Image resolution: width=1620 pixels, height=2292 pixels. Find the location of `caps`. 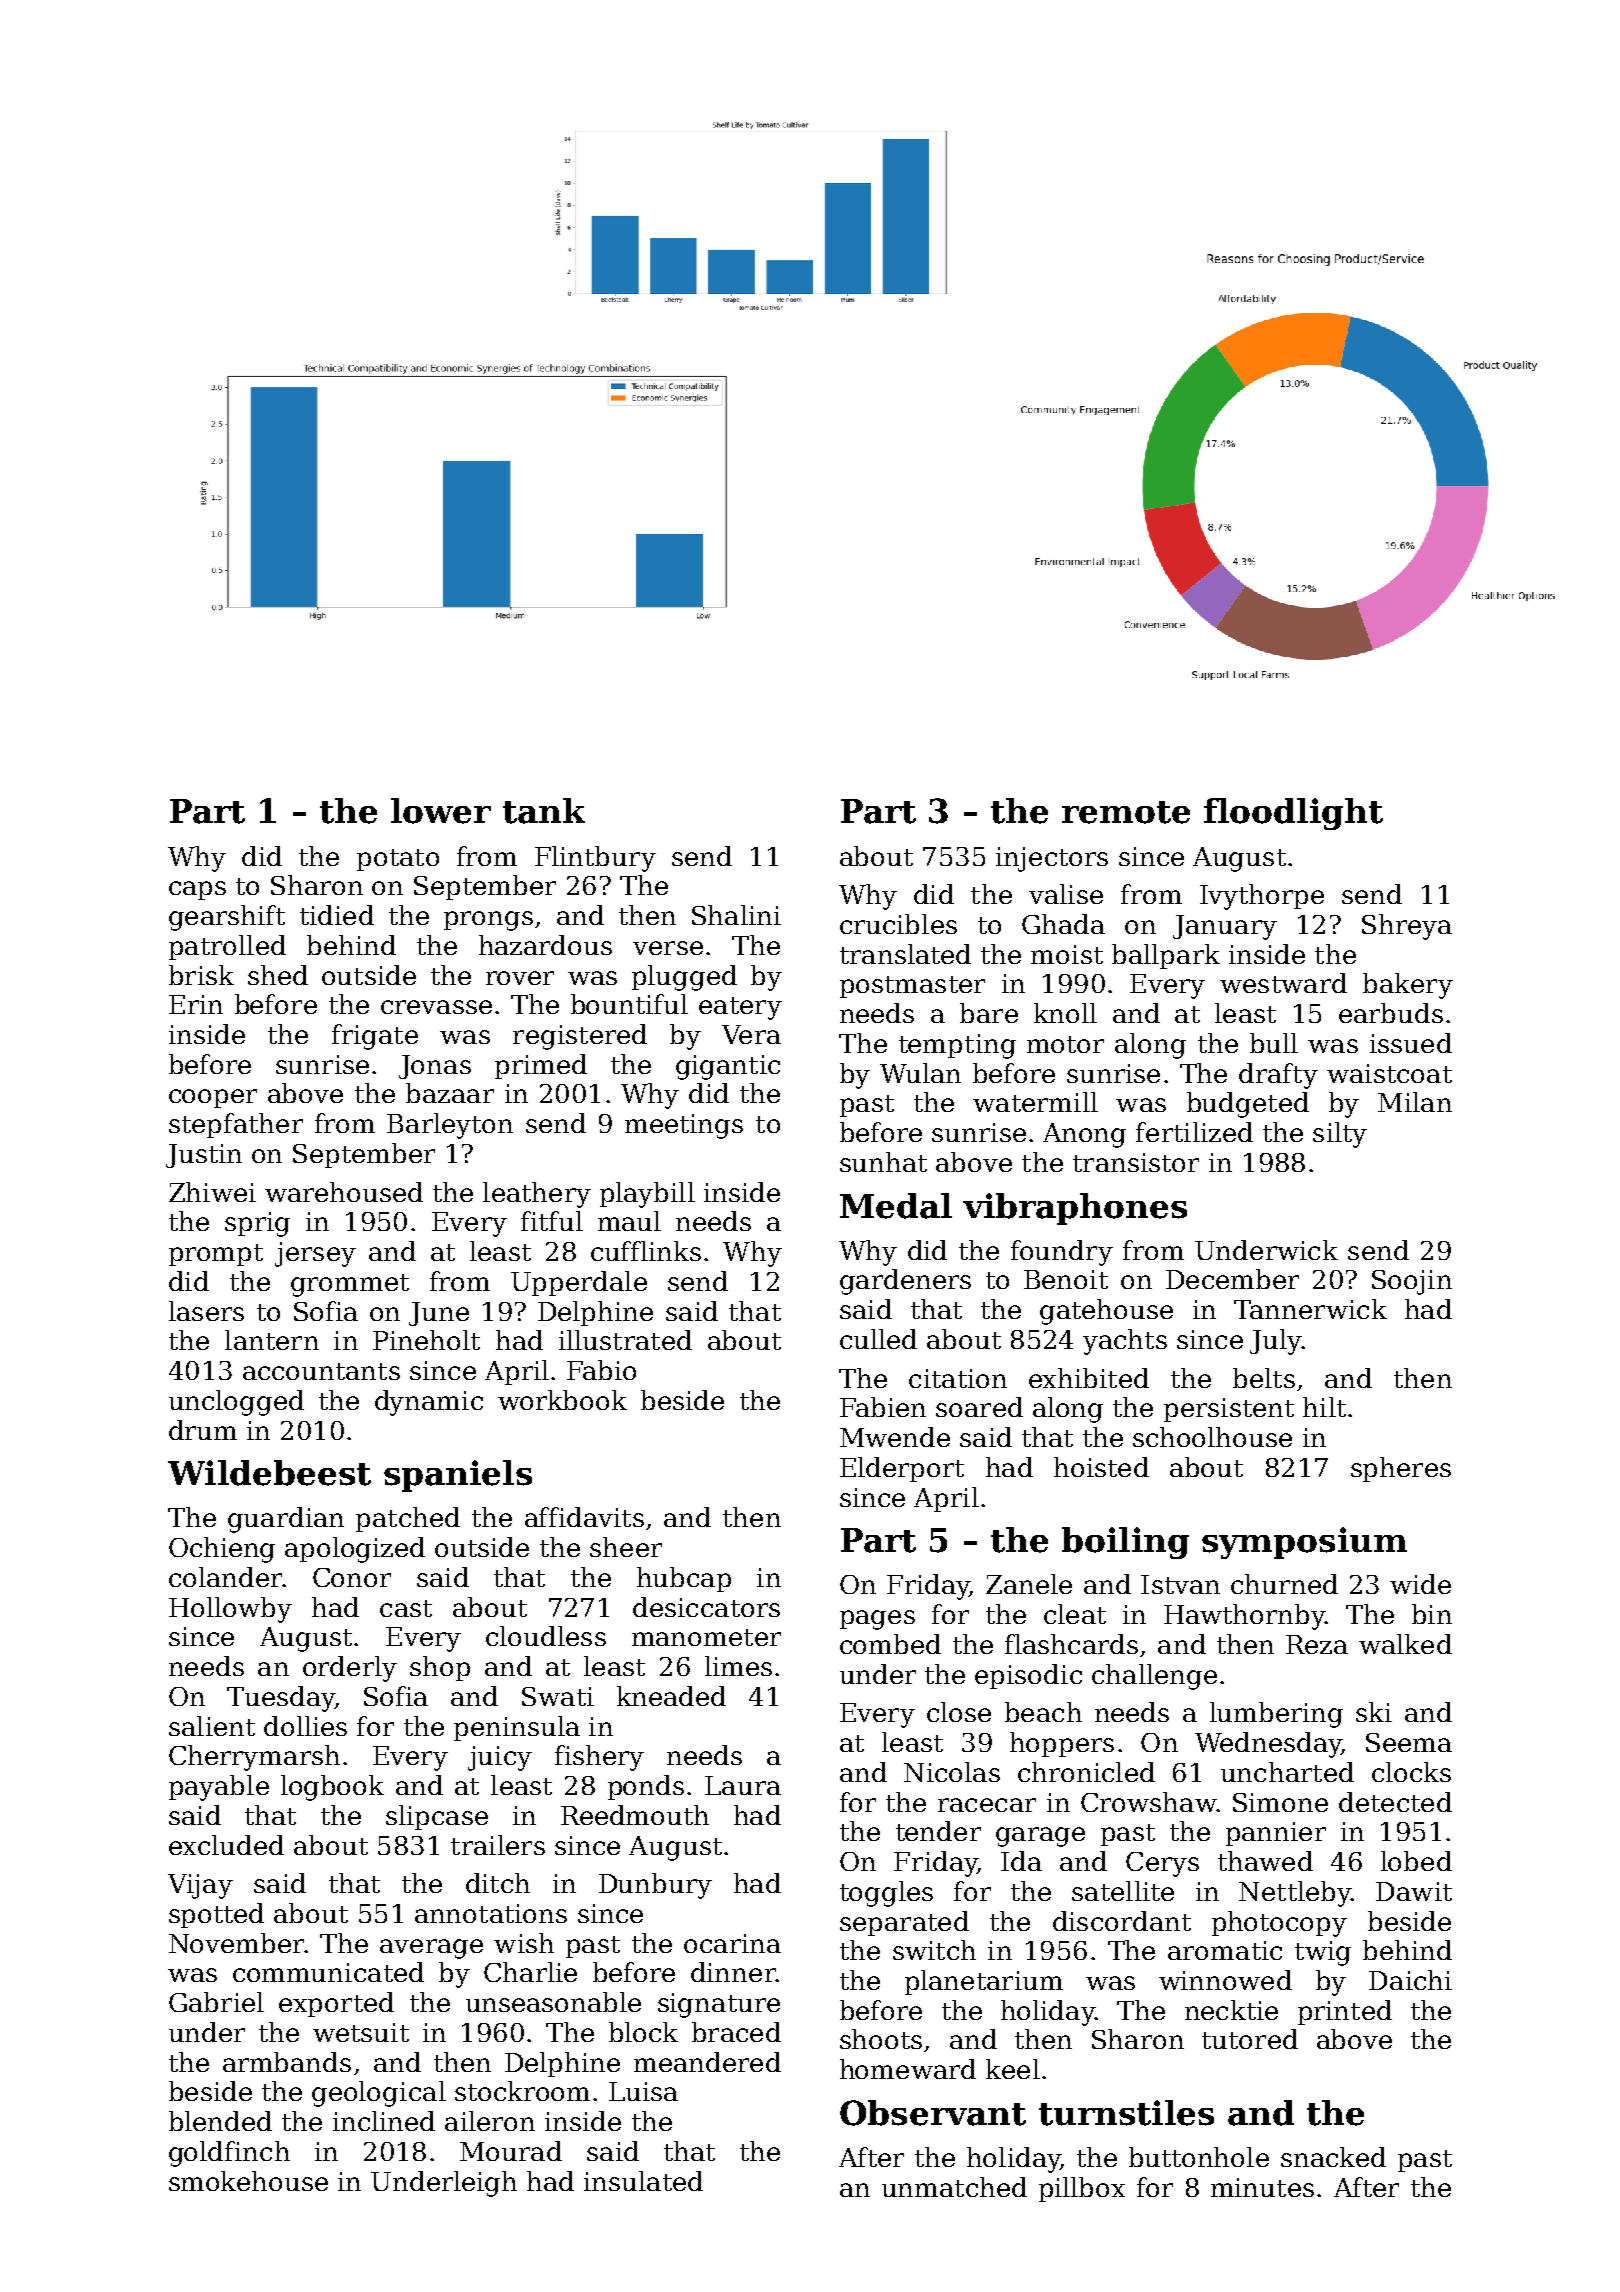

caps is located at coordinates (197, 890).
